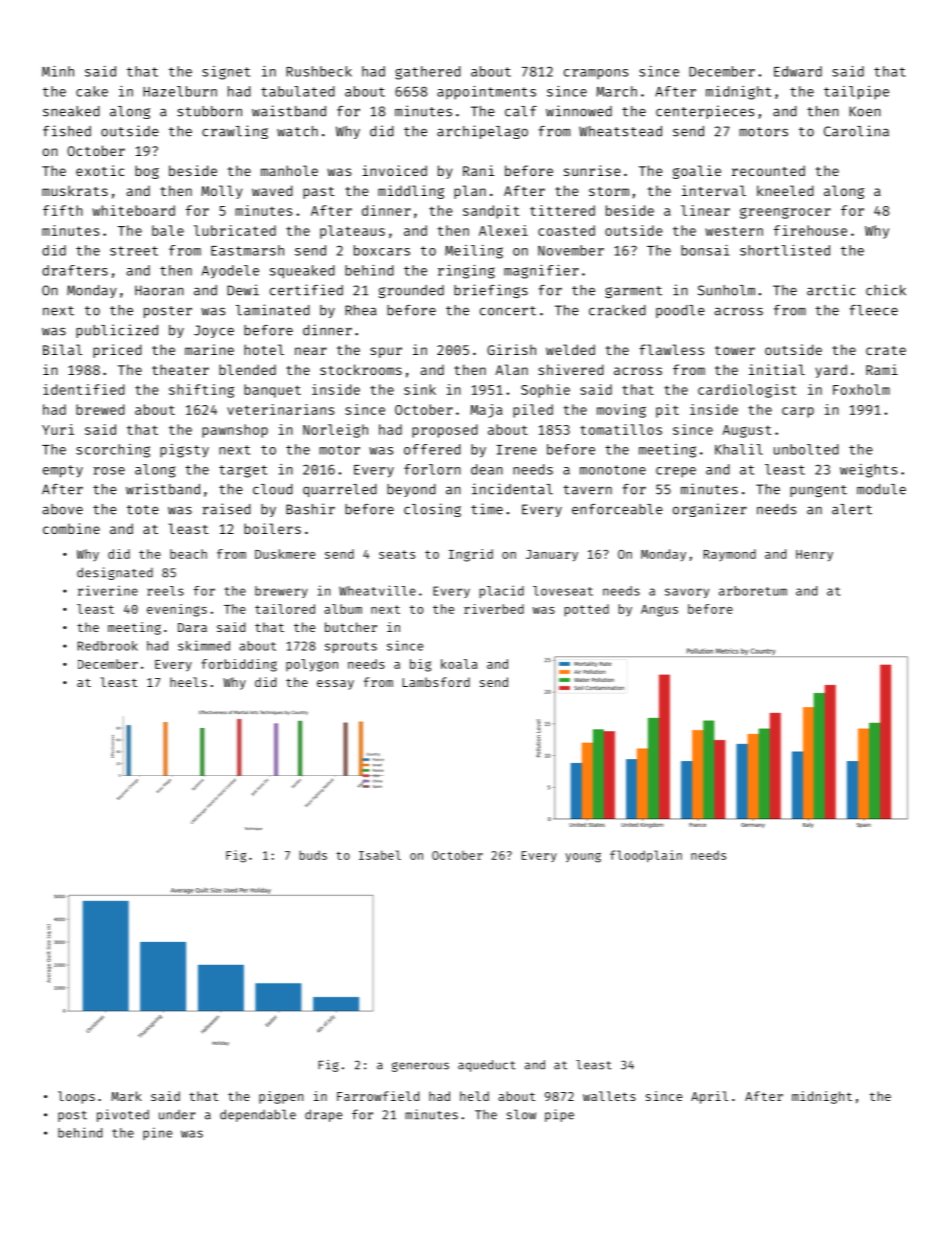 The height and width of the screenshot is (1233, 952). I want to click on Angus, so click(659, 611).
